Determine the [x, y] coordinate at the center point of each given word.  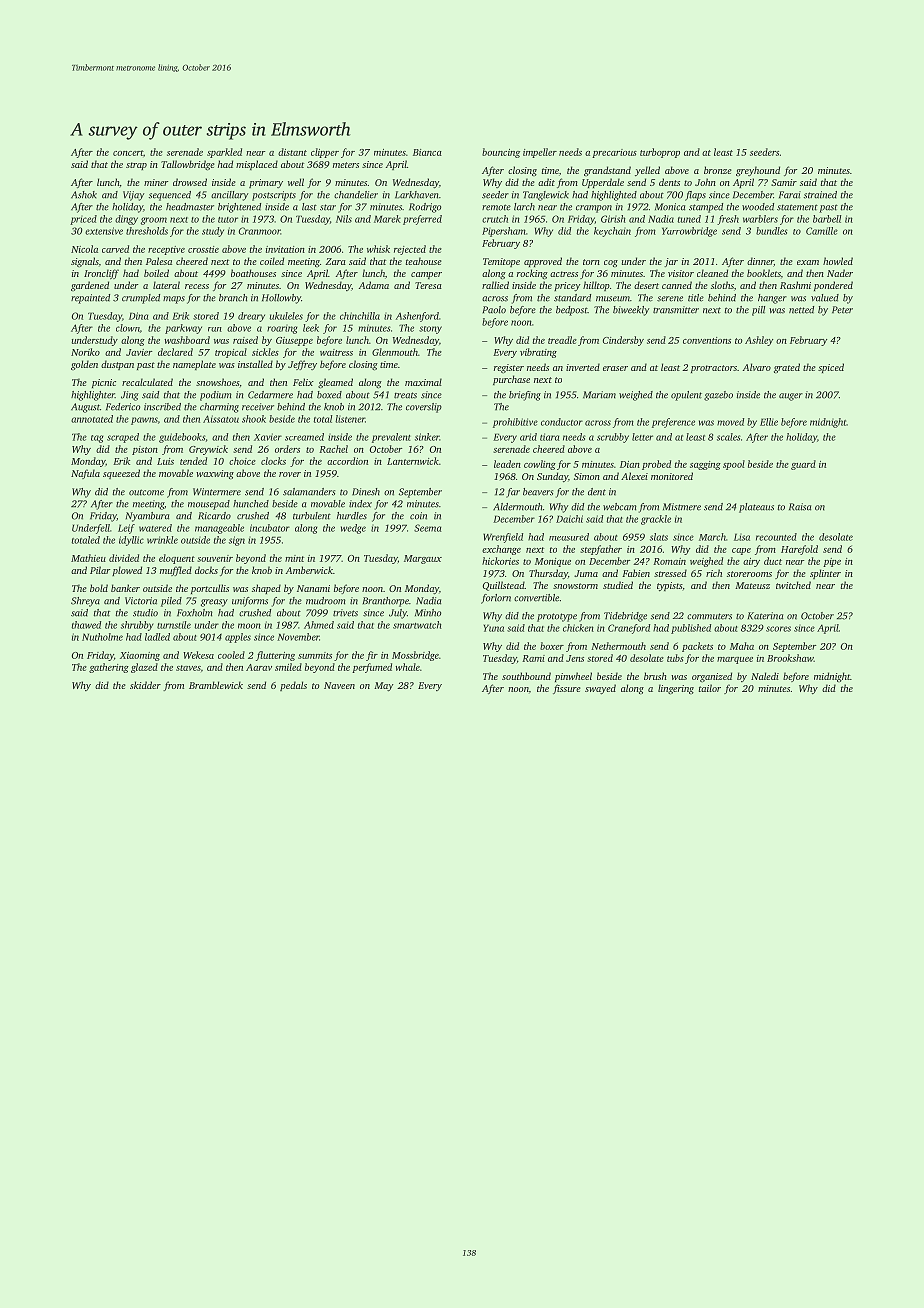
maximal [423, 382]
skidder [145, 685]
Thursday [548, 574]
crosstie [203, 249]
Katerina [765, 616]
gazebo [718, 396]
